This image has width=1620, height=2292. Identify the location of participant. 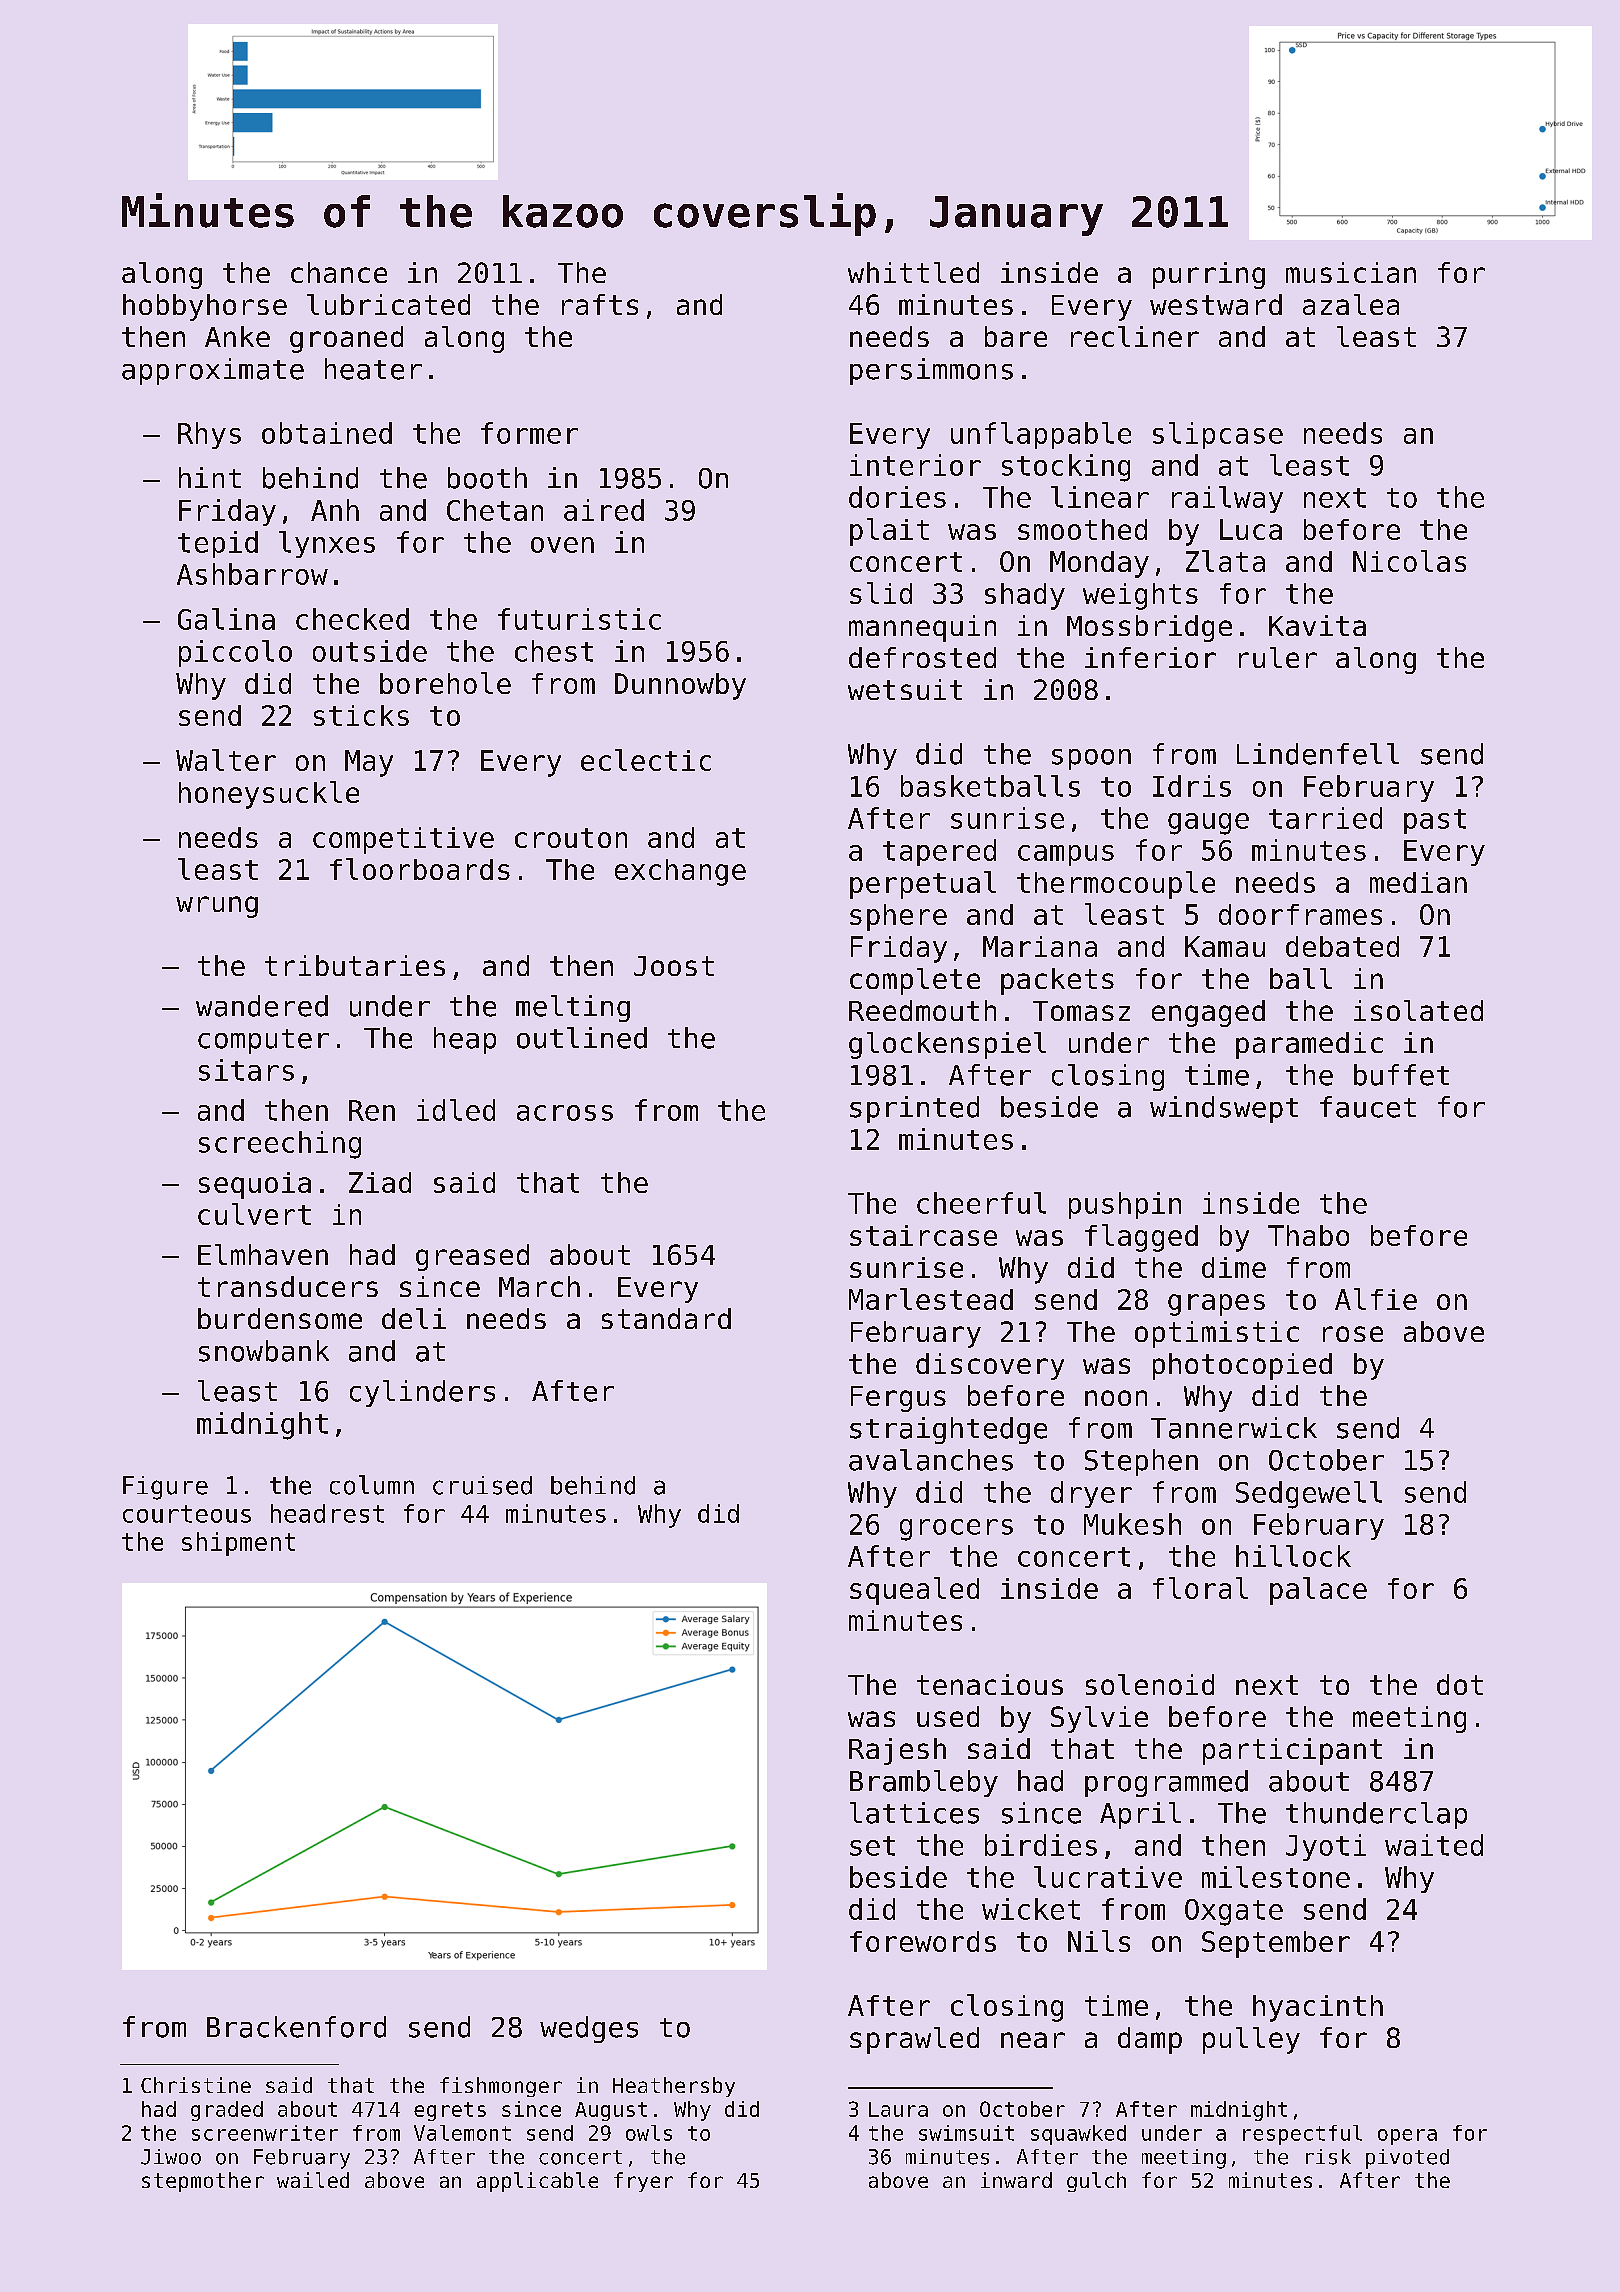
(1292, 1751).
